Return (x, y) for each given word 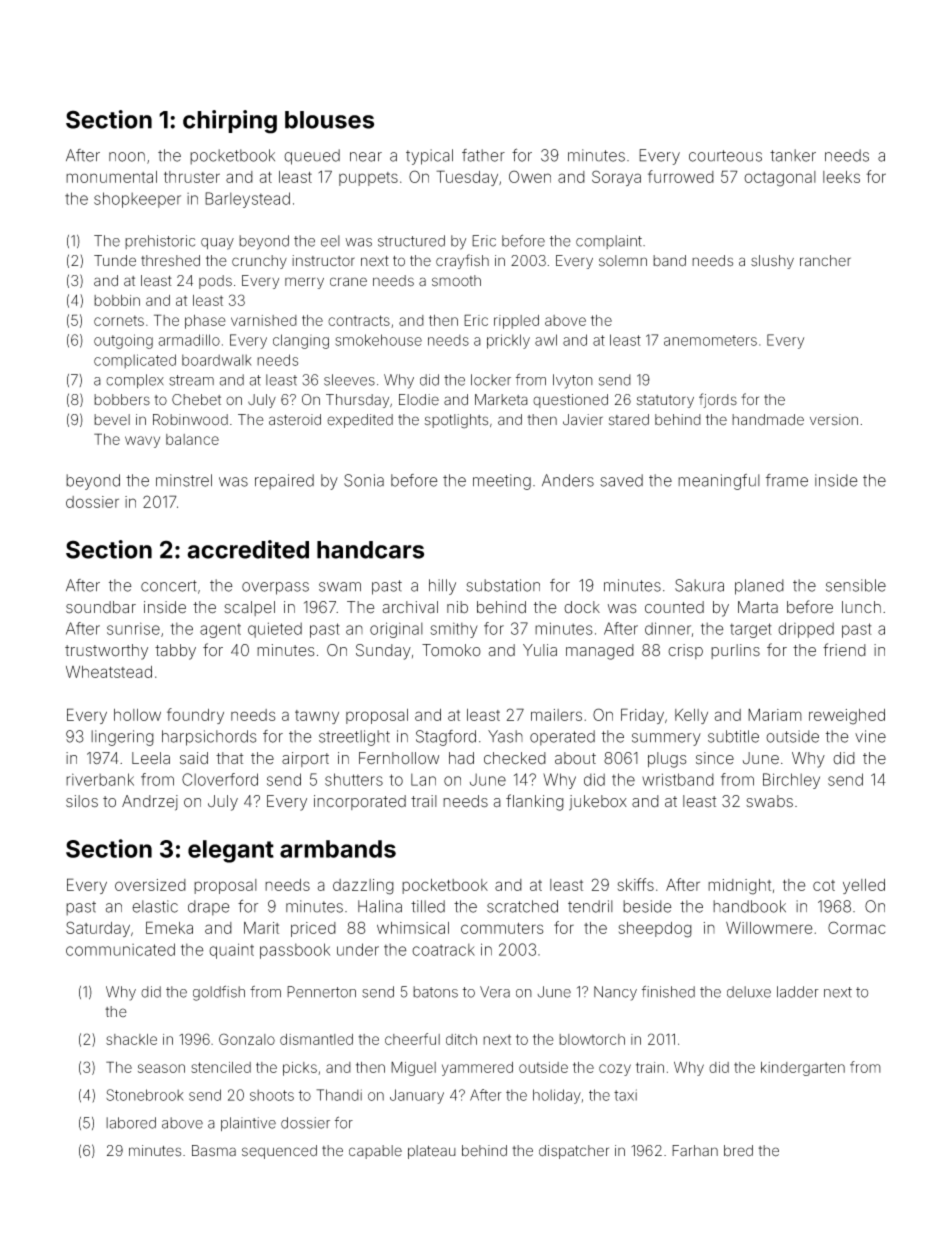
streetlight (354, 738)
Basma (214, 1151)
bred (738, 1151)
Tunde (115, 261)
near (366, 157)
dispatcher (574, 1152)
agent (220, 630)
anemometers (710, 340)
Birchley (791, 781)
